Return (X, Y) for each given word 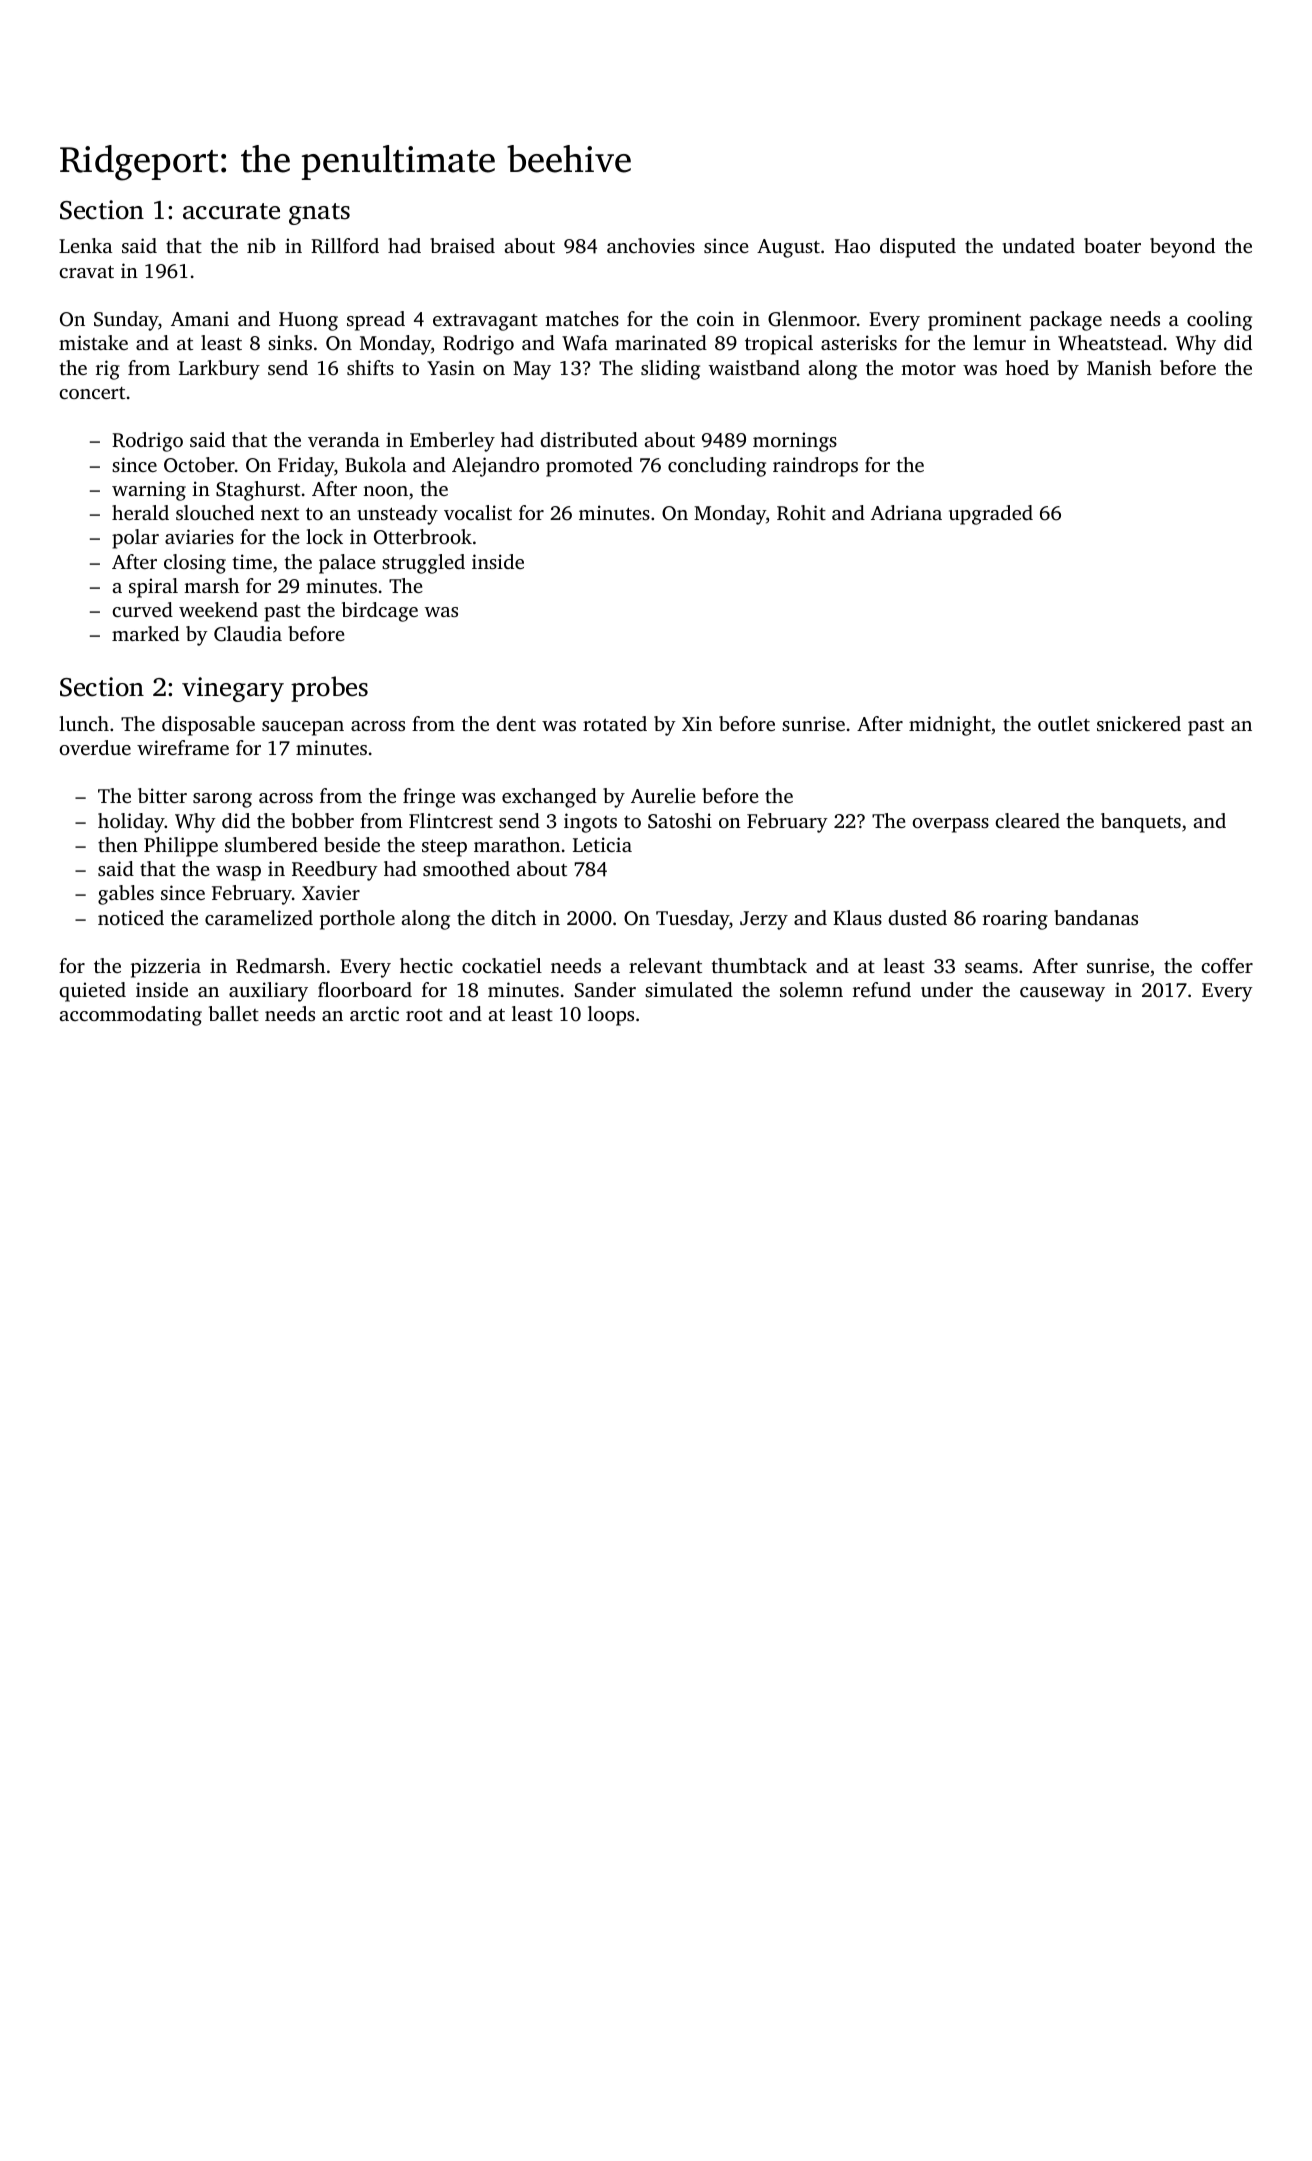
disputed (918, 248)
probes (329, 689)
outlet (1064, 723)
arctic (374, 1013)
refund (882, 989)
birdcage (380, 612)
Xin (697, 723)
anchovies (651, 245)
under (947, 989)
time (252, 561)
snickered (1139, 723)
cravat (86, 271)
